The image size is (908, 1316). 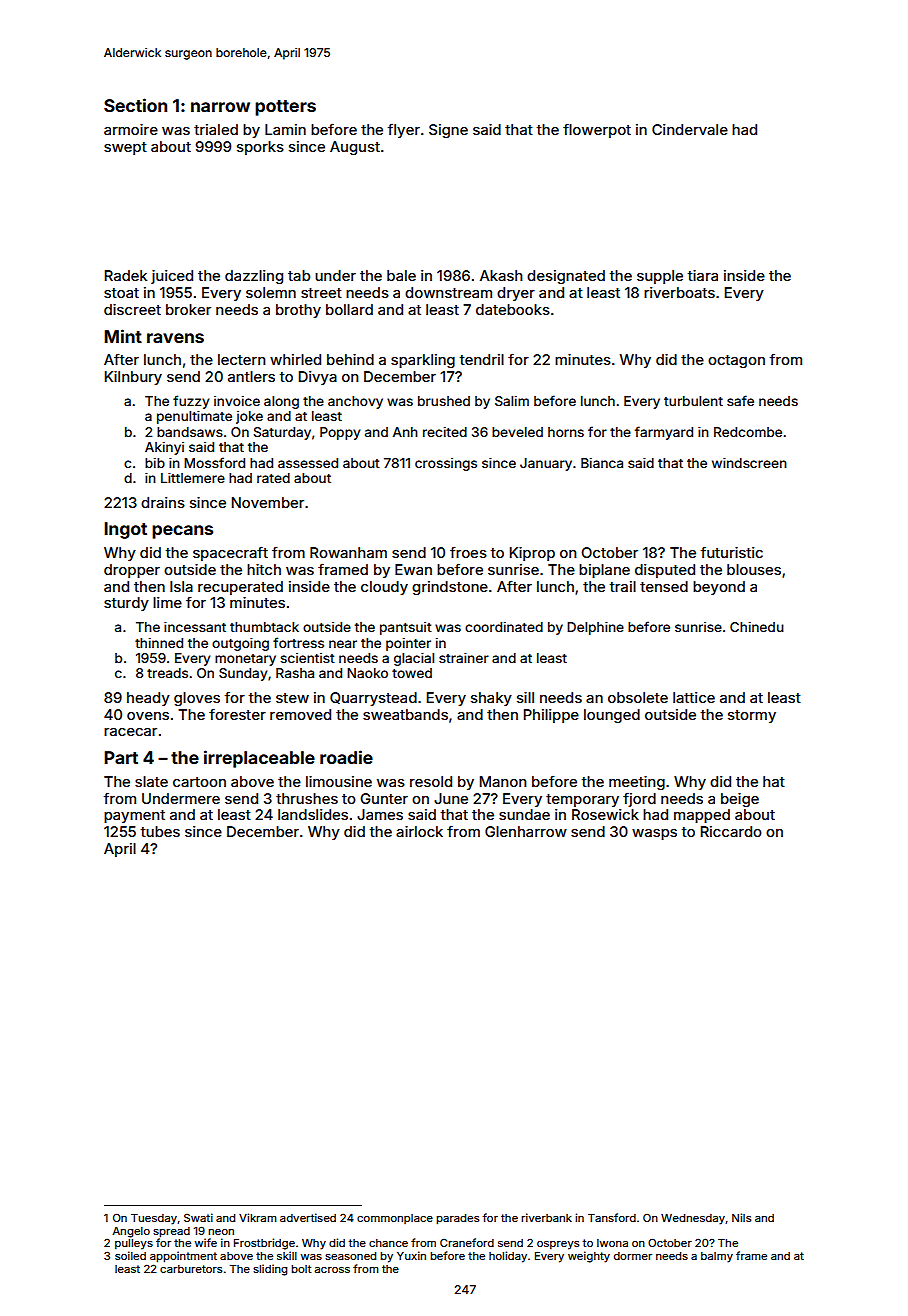 I want to click on Cindervale, so click(x=690, y=129).
